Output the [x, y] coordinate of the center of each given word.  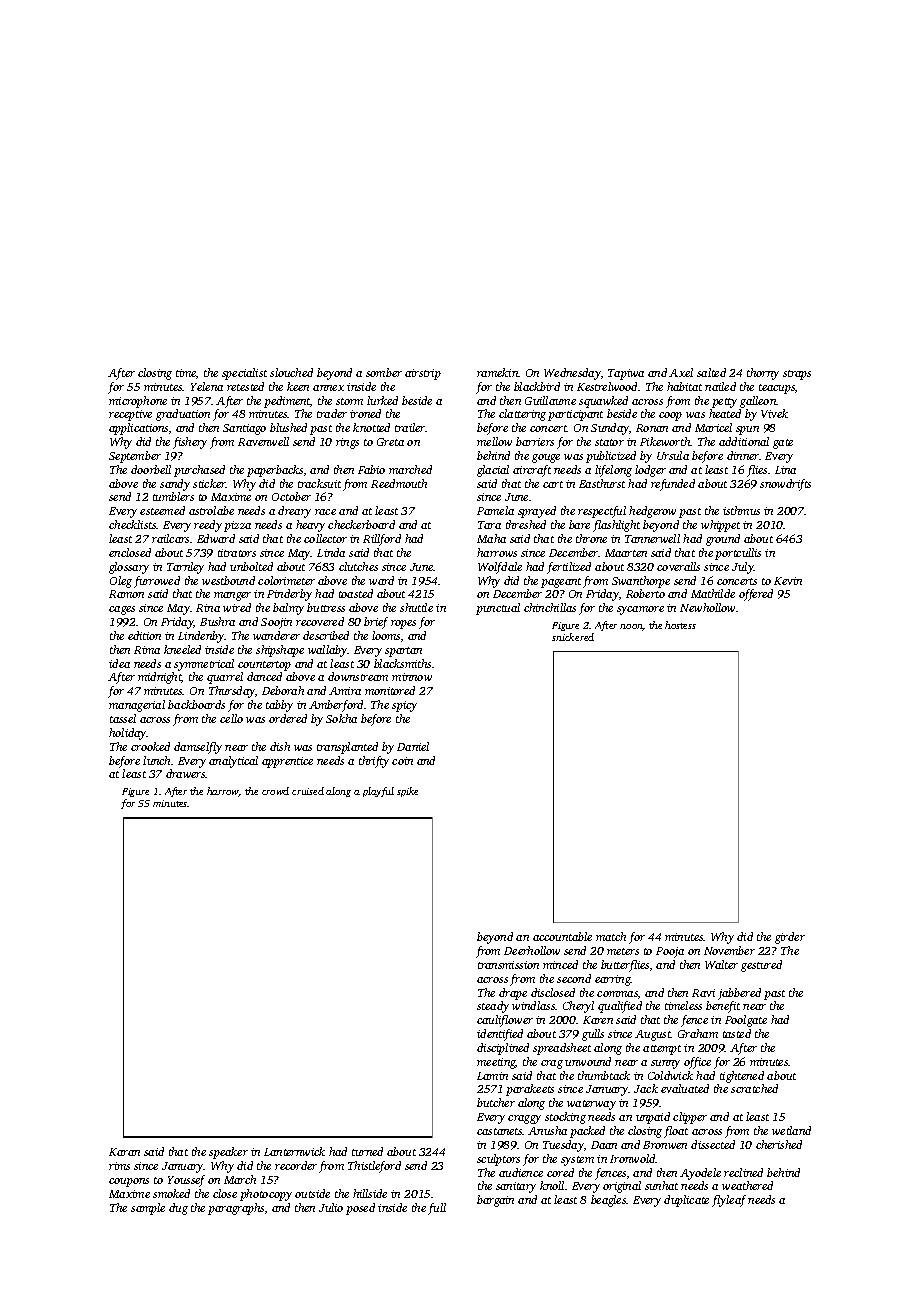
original [622, 1187]
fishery [190, 443]
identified [500, 1035]
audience [521, 1172]
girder [790, 938]
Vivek [774, 413]
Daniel [413, 746]
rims [119, 1166]
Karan [124, 1152]
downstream [358, 676]
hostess [680, 625]
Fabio [371, 469]
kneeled [182, 649]
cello [231, 718]
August [653, 1035]
